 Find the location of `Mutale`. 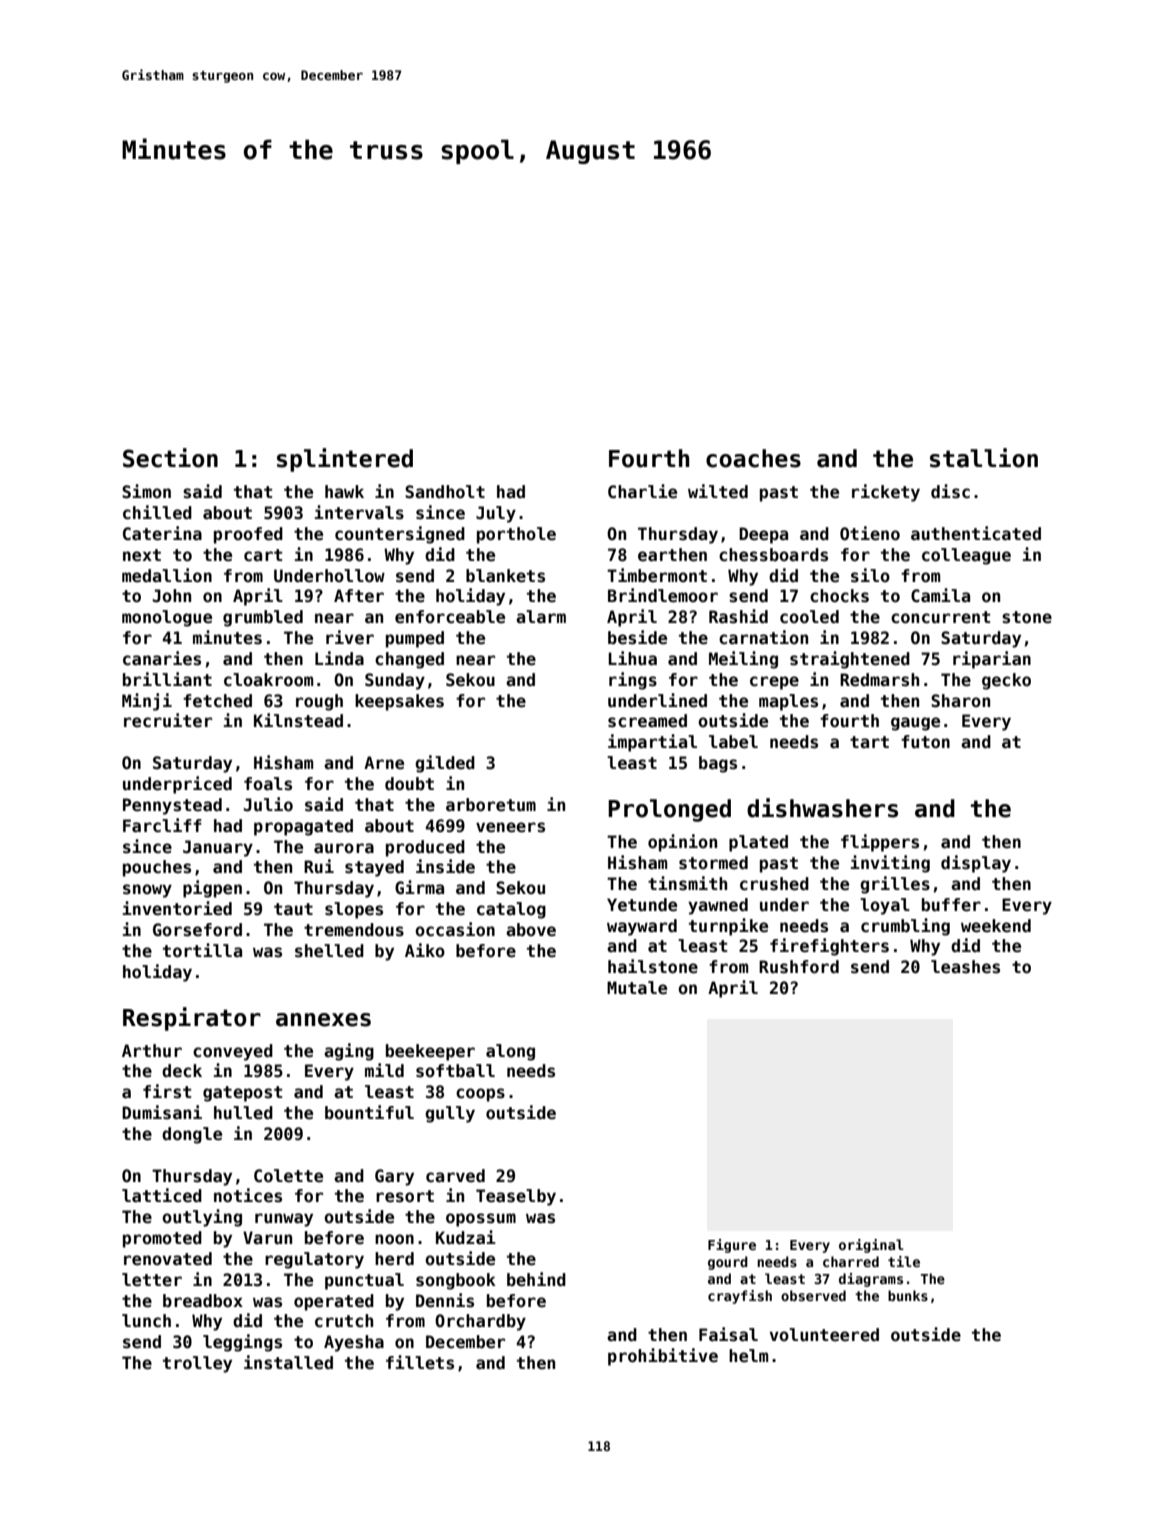

Mutale is located at coordinates (637, 988).
